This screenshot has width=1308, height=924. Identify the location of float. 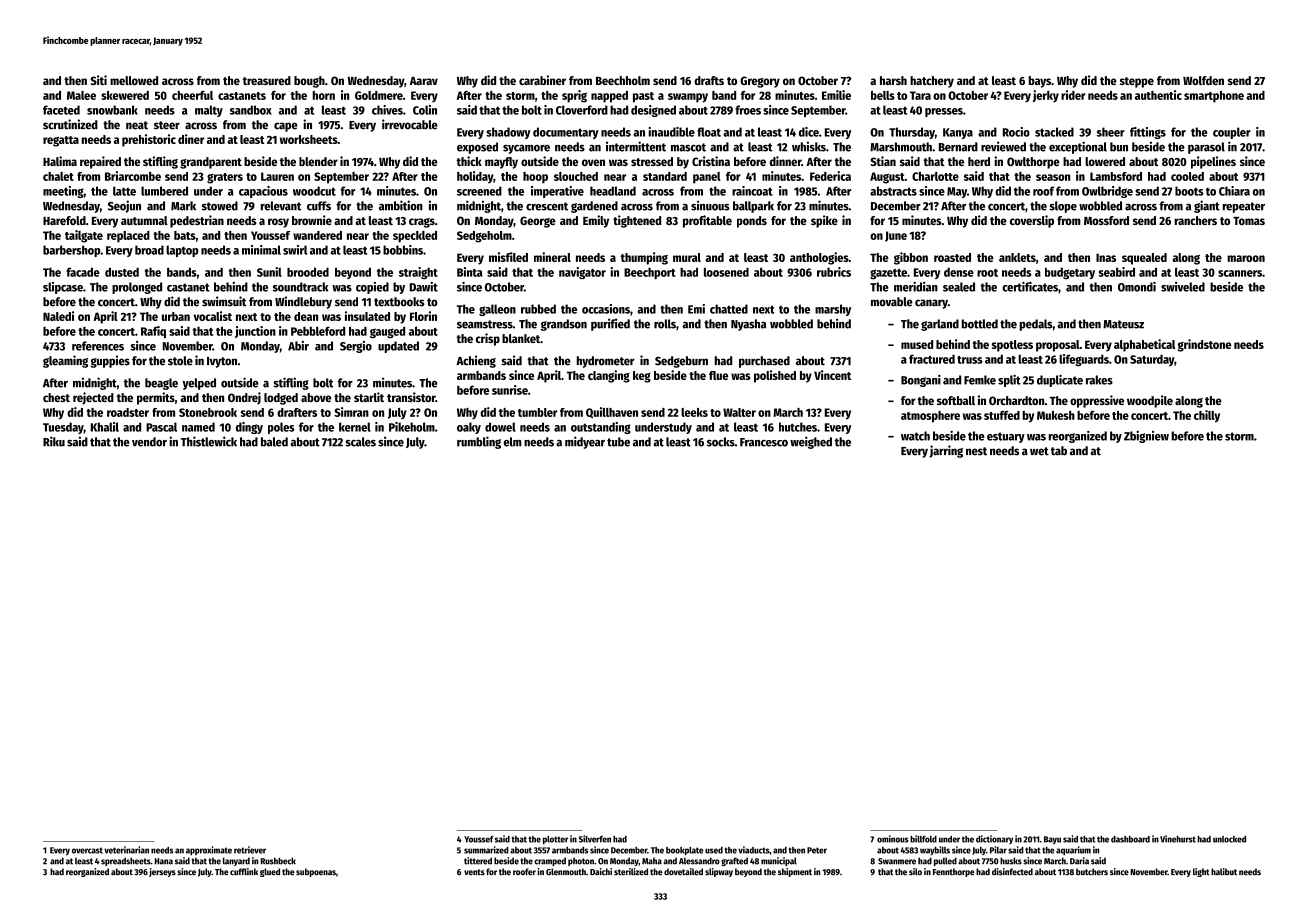
(709, 132).
